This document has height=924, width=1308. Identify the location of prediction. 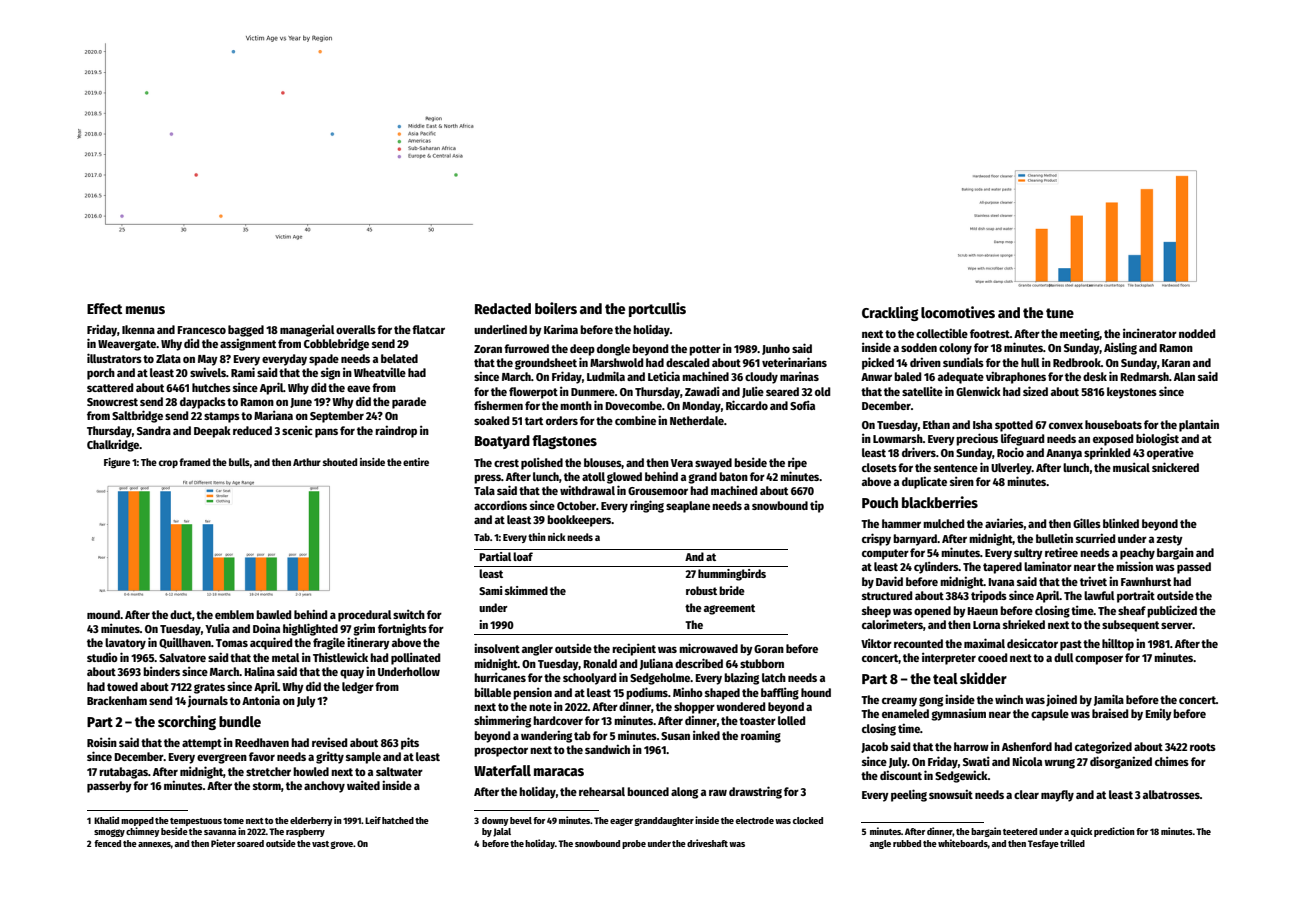
(1114, 832).
